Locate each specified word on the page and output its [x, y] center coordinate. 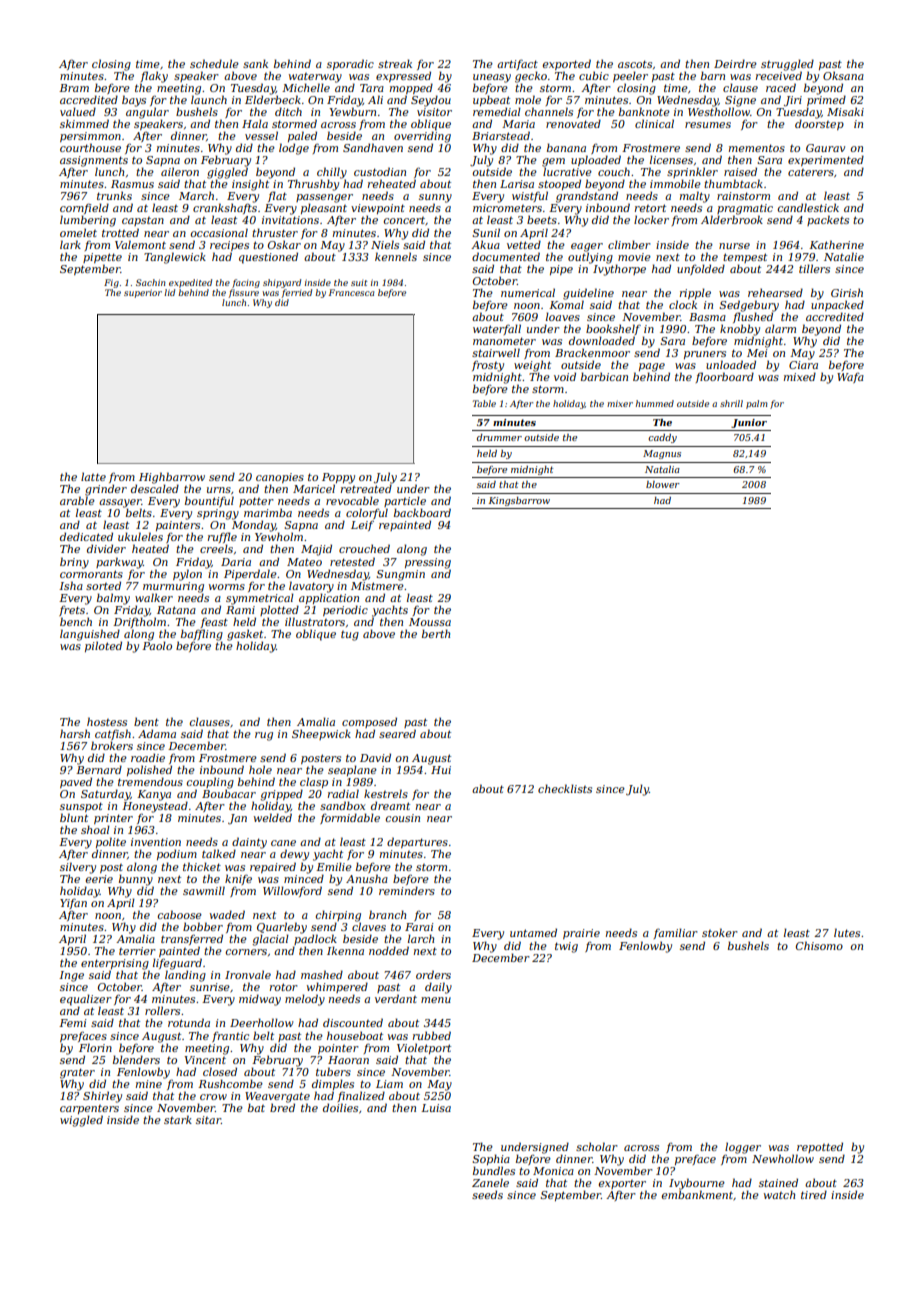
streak [395, 63]
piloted [103, 646]
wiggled [81, 1121]
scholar [597, 1146]
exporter [622, 1184]
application [329, 598]
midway [260, 1000]
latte [93, 476]
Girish [847, 292]
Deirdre [735, 63]
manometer [504, 341]
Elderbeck [273, 99]
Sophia [491, 1159]
